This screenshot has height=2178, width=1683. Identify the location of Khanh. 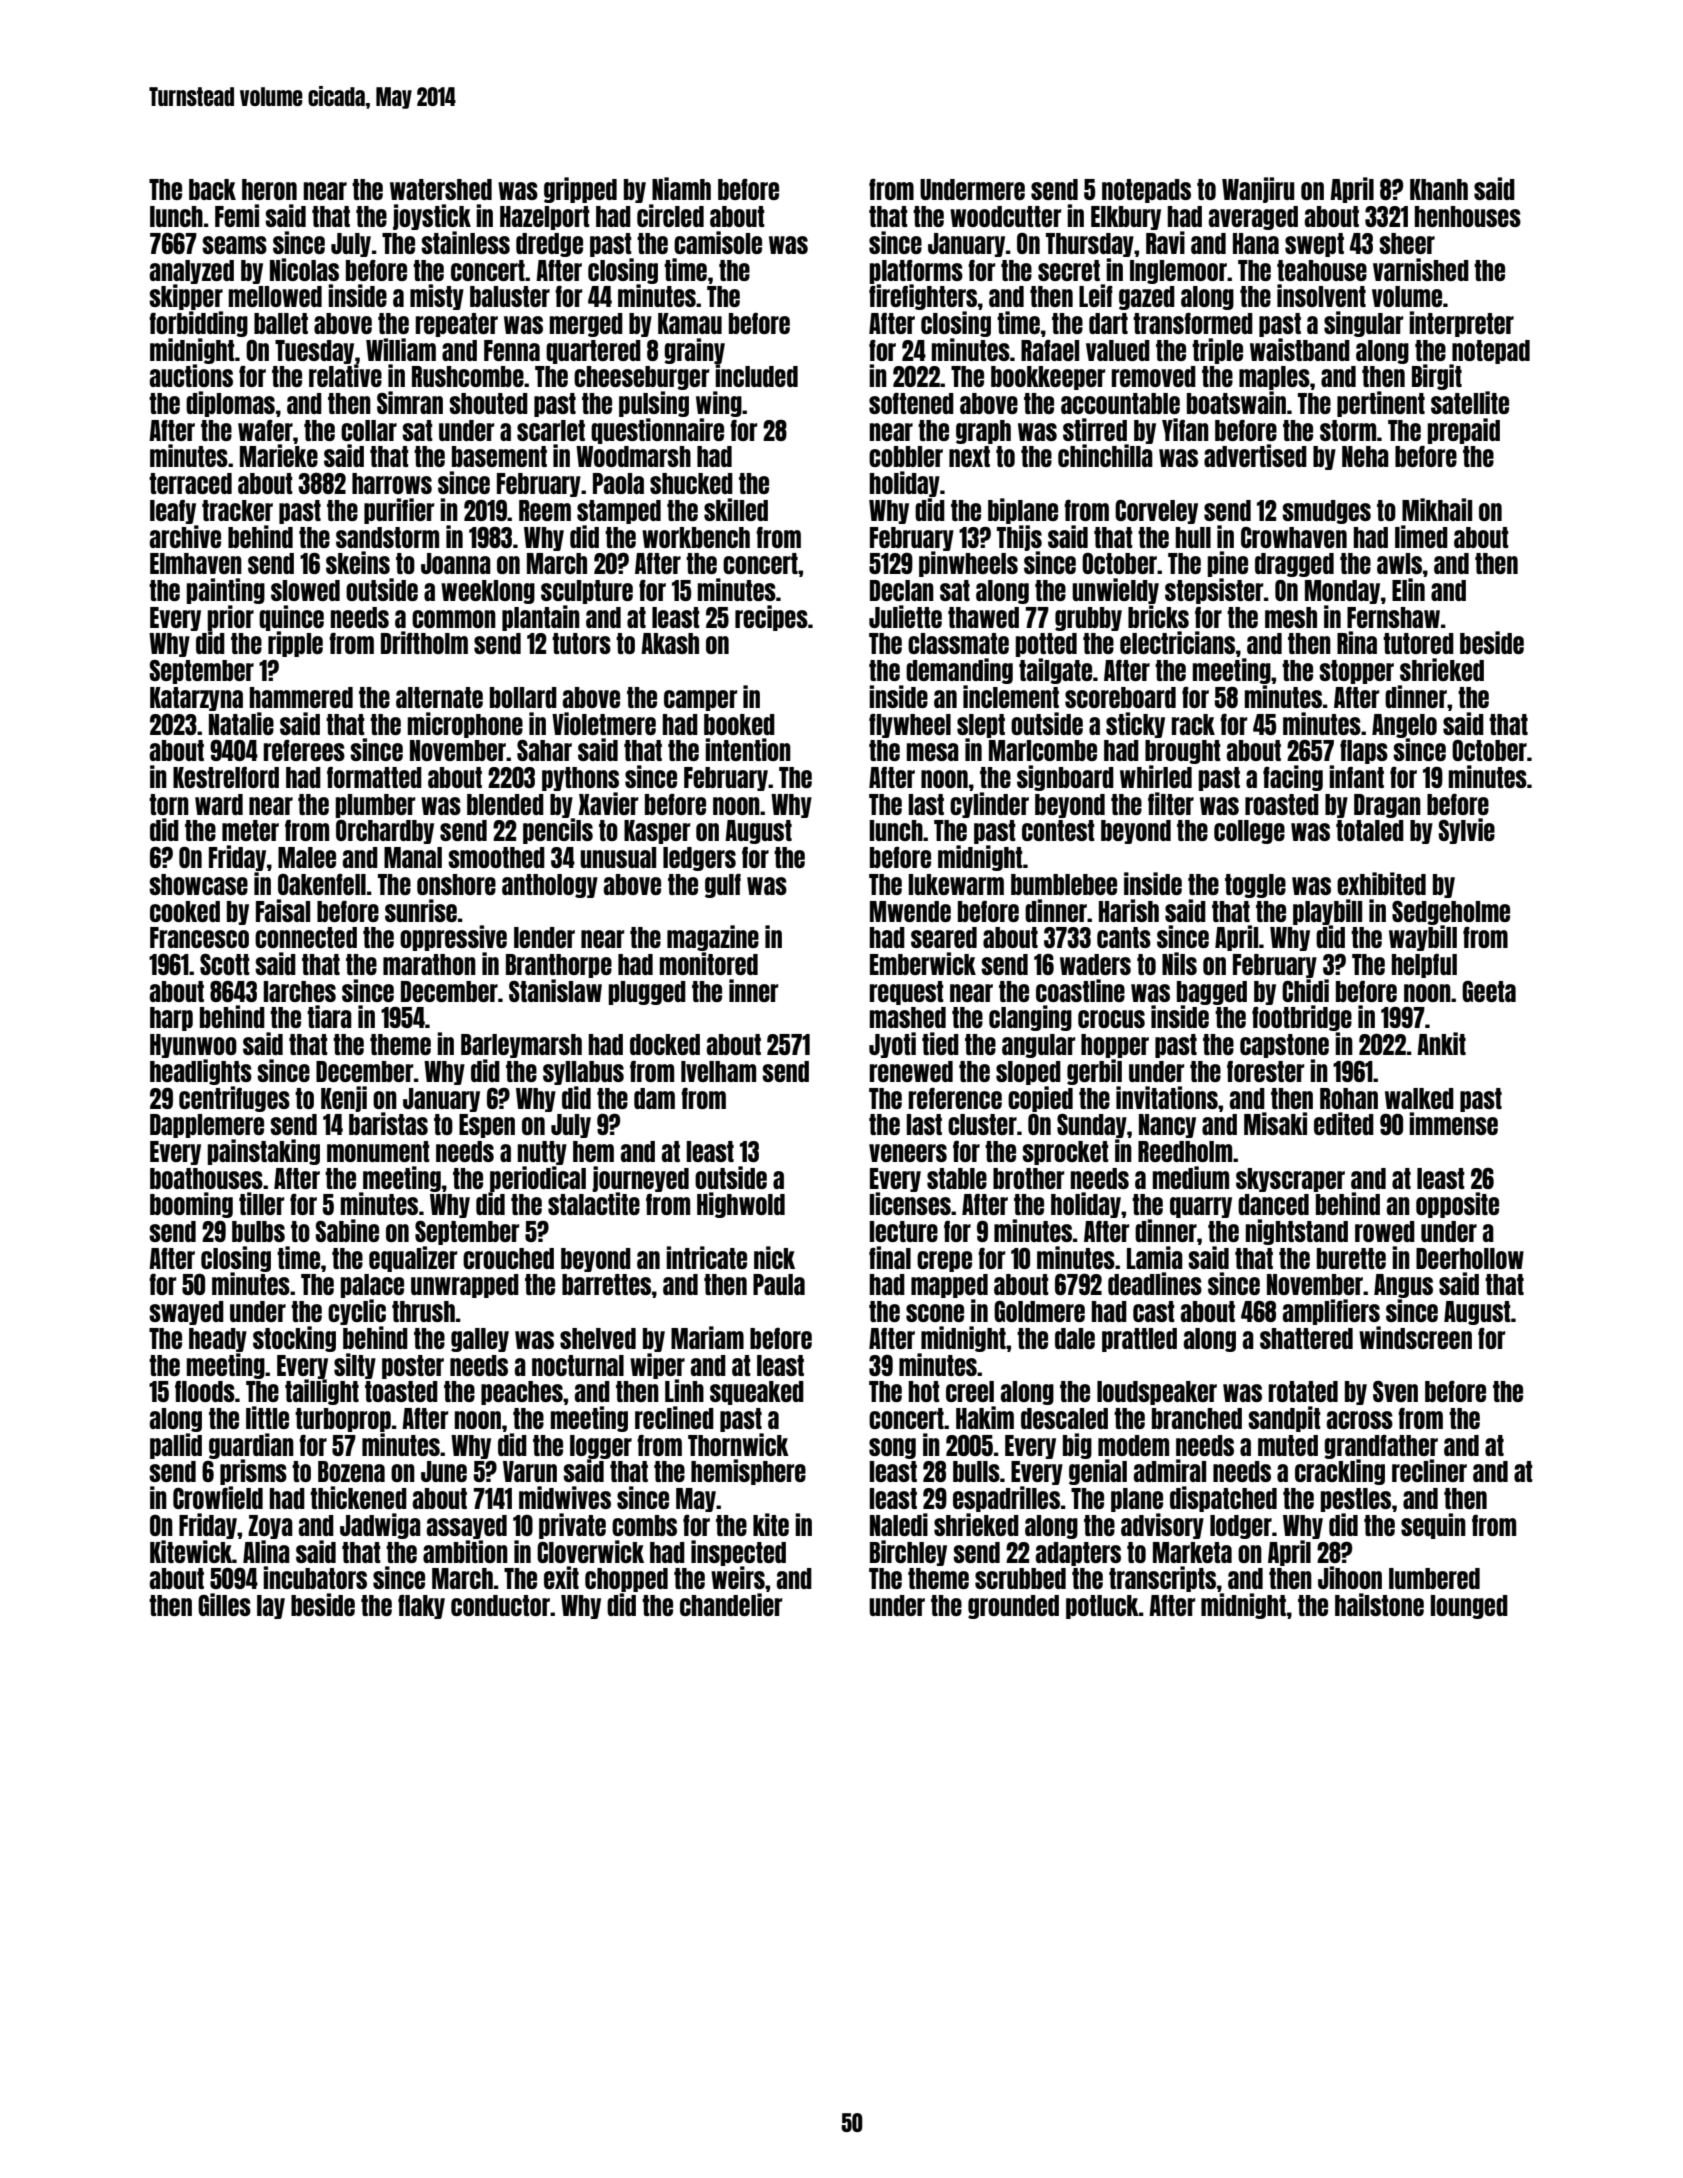
(1439, 189).
